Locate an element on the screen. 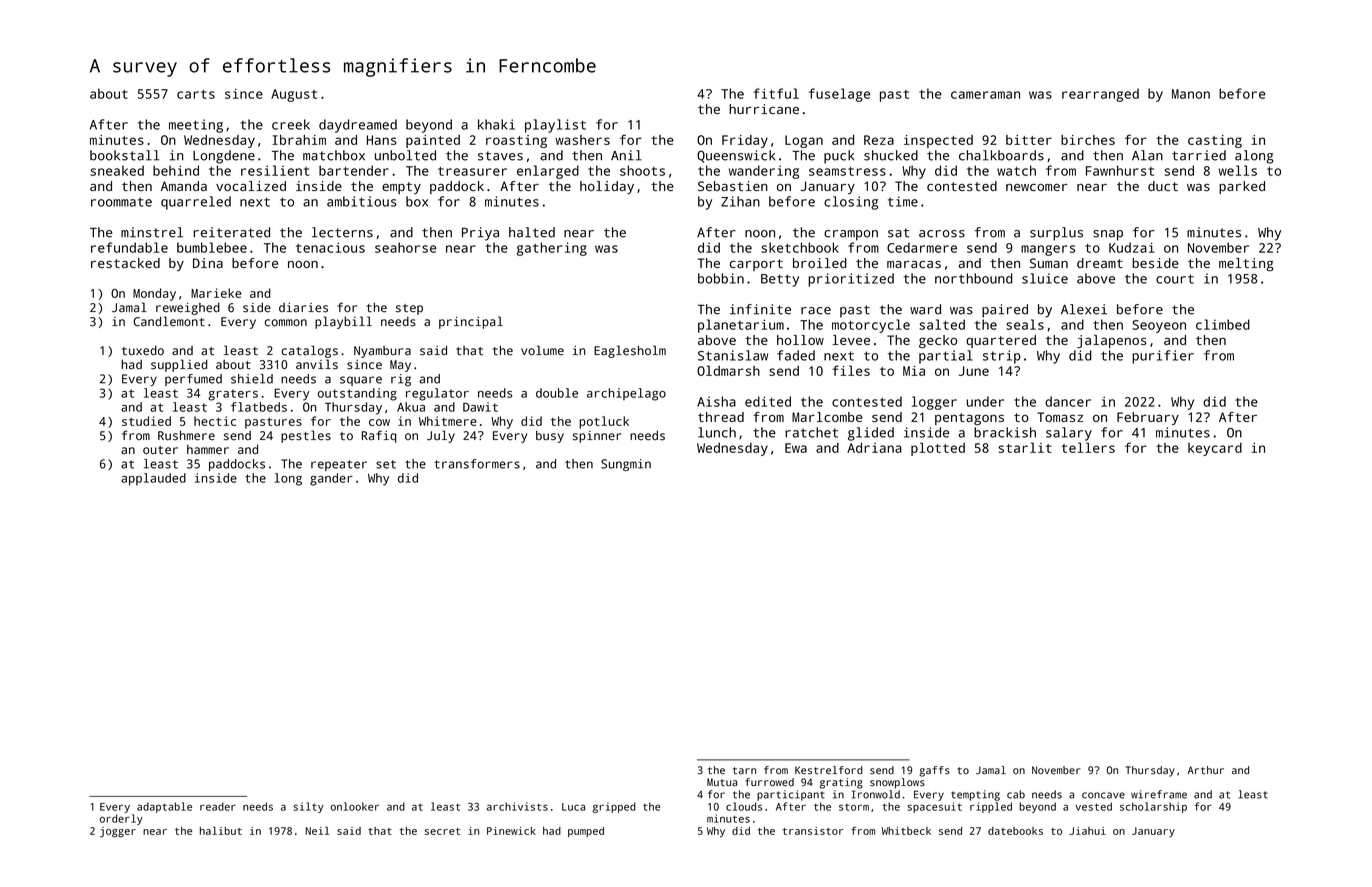 This screenshot has width=1372, height=887. tarn is located at coordinates (744, 770).
